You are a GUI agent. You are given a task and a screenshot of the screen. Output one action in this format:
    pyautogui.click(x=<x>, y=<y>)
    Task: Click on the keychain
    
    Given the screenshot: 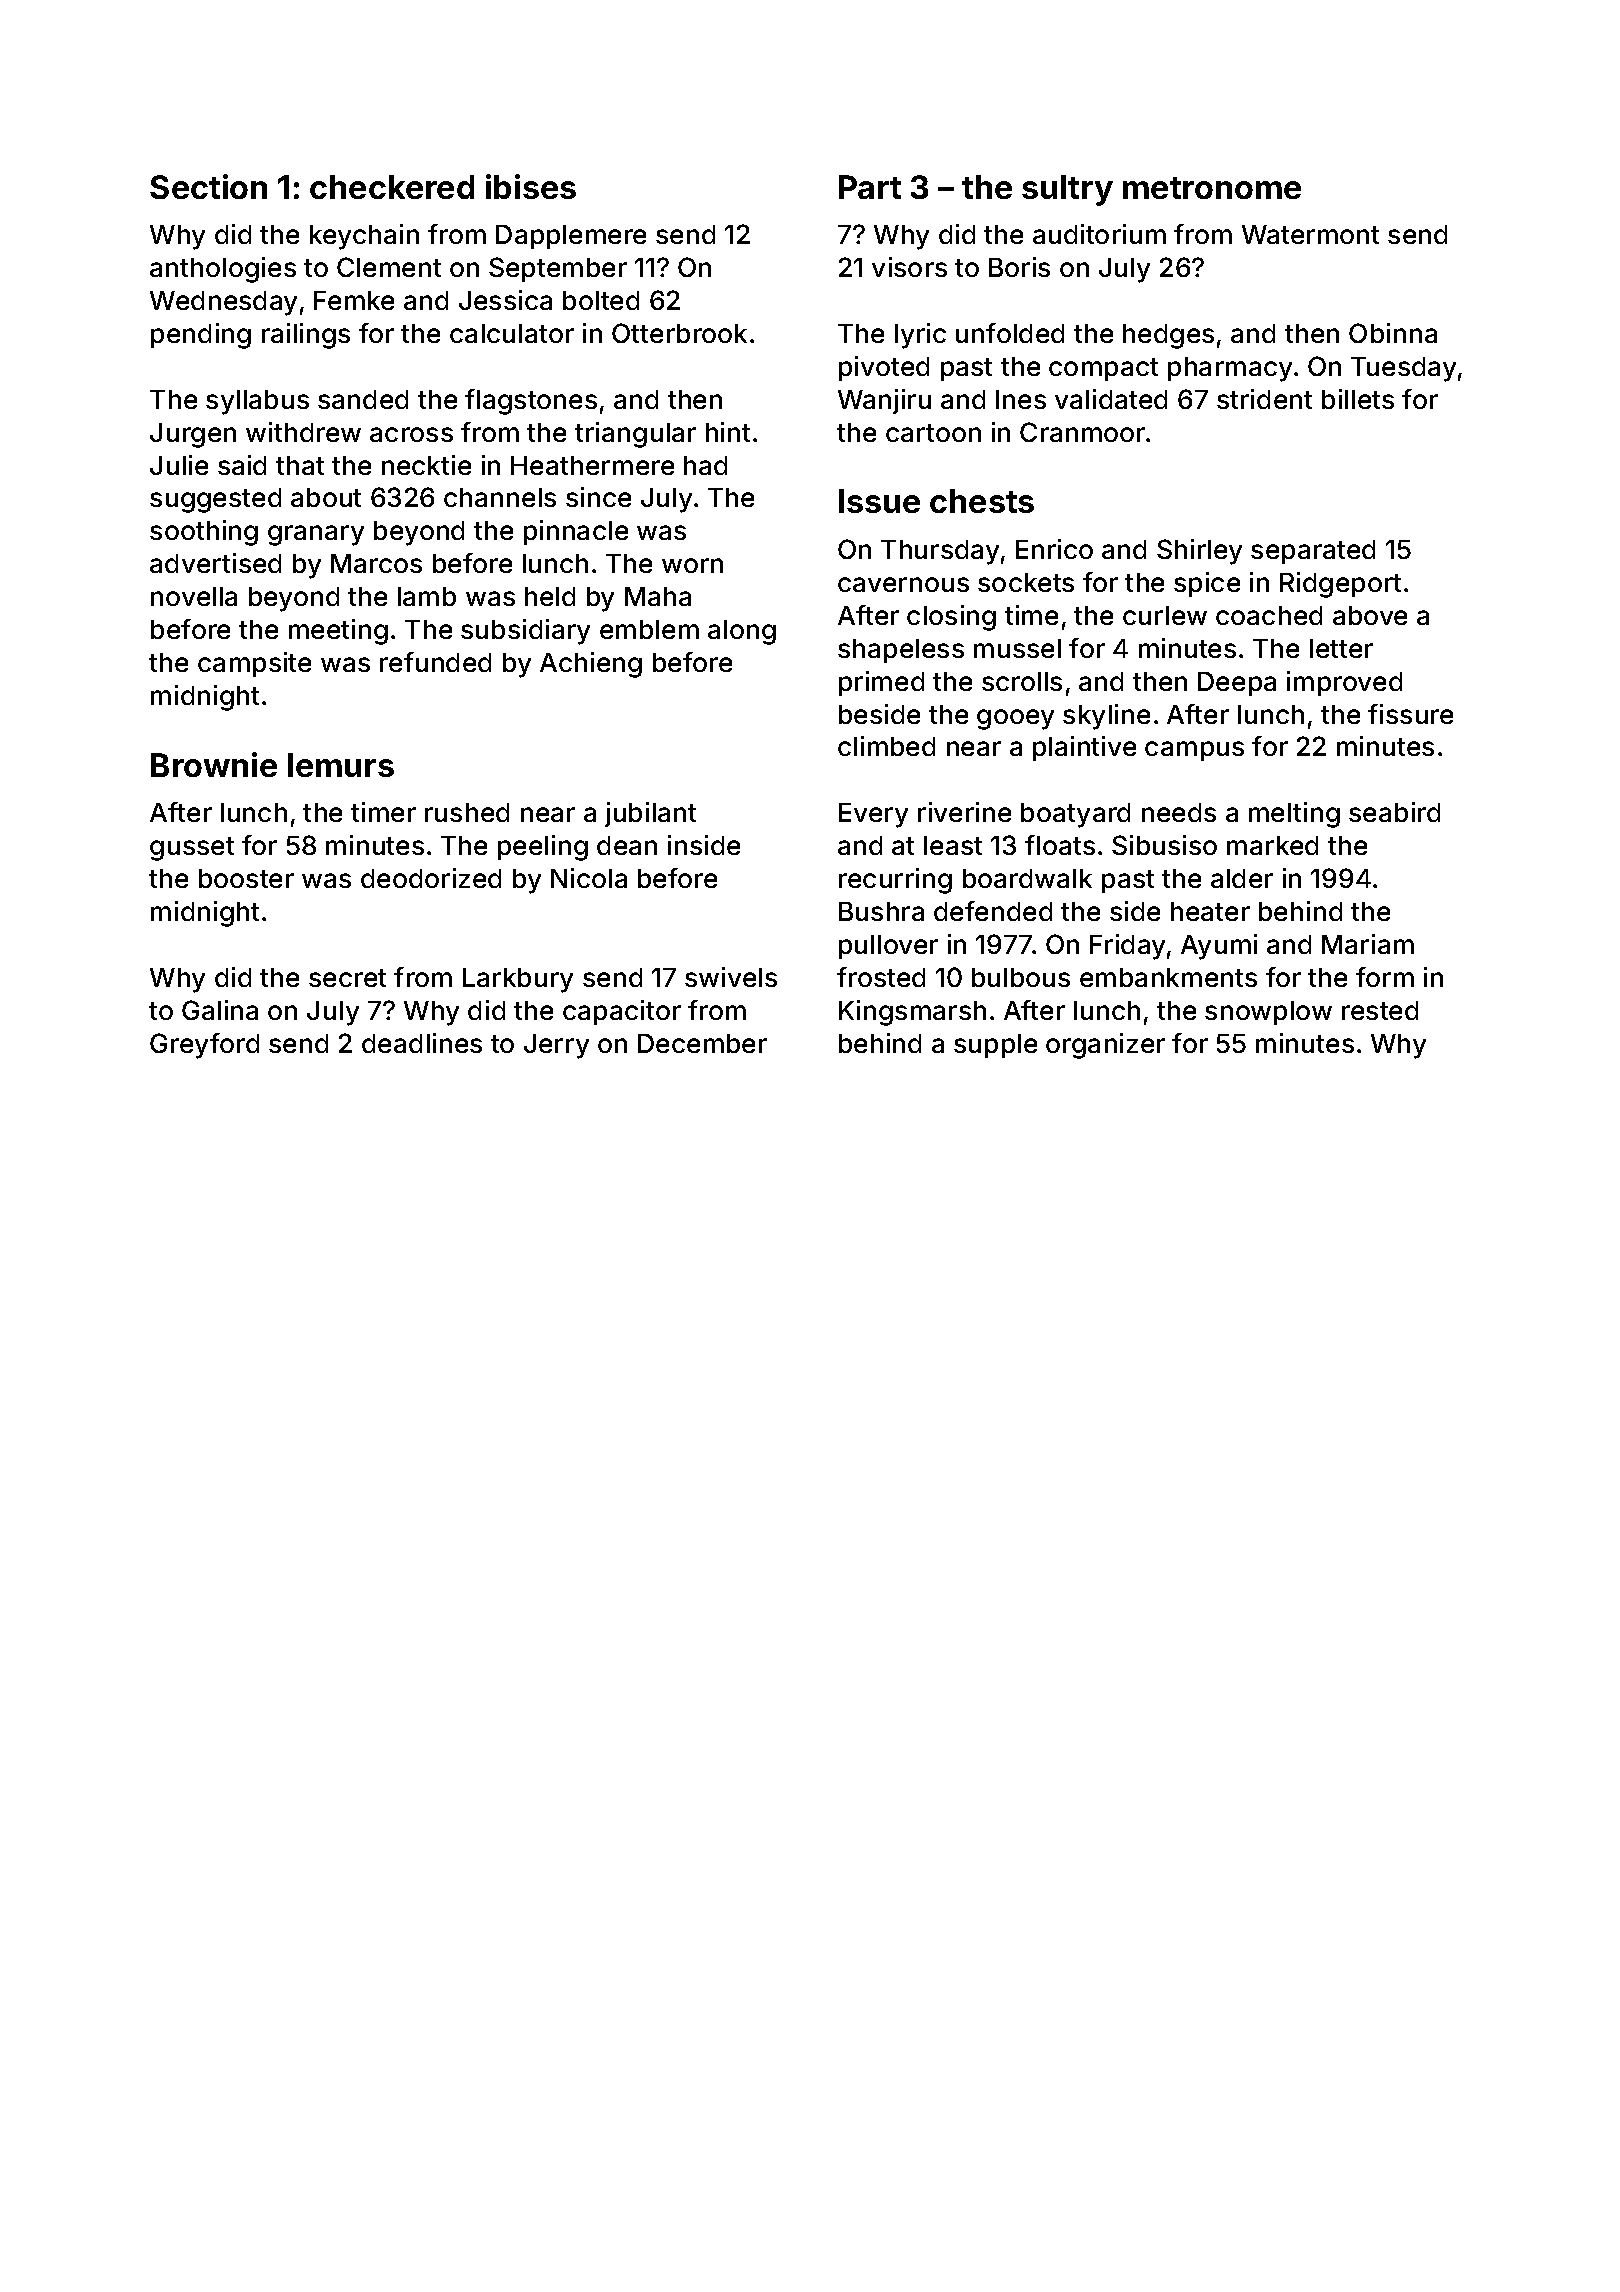 What is the action you would take?
    pyautogui.click(x=364, y=237)
